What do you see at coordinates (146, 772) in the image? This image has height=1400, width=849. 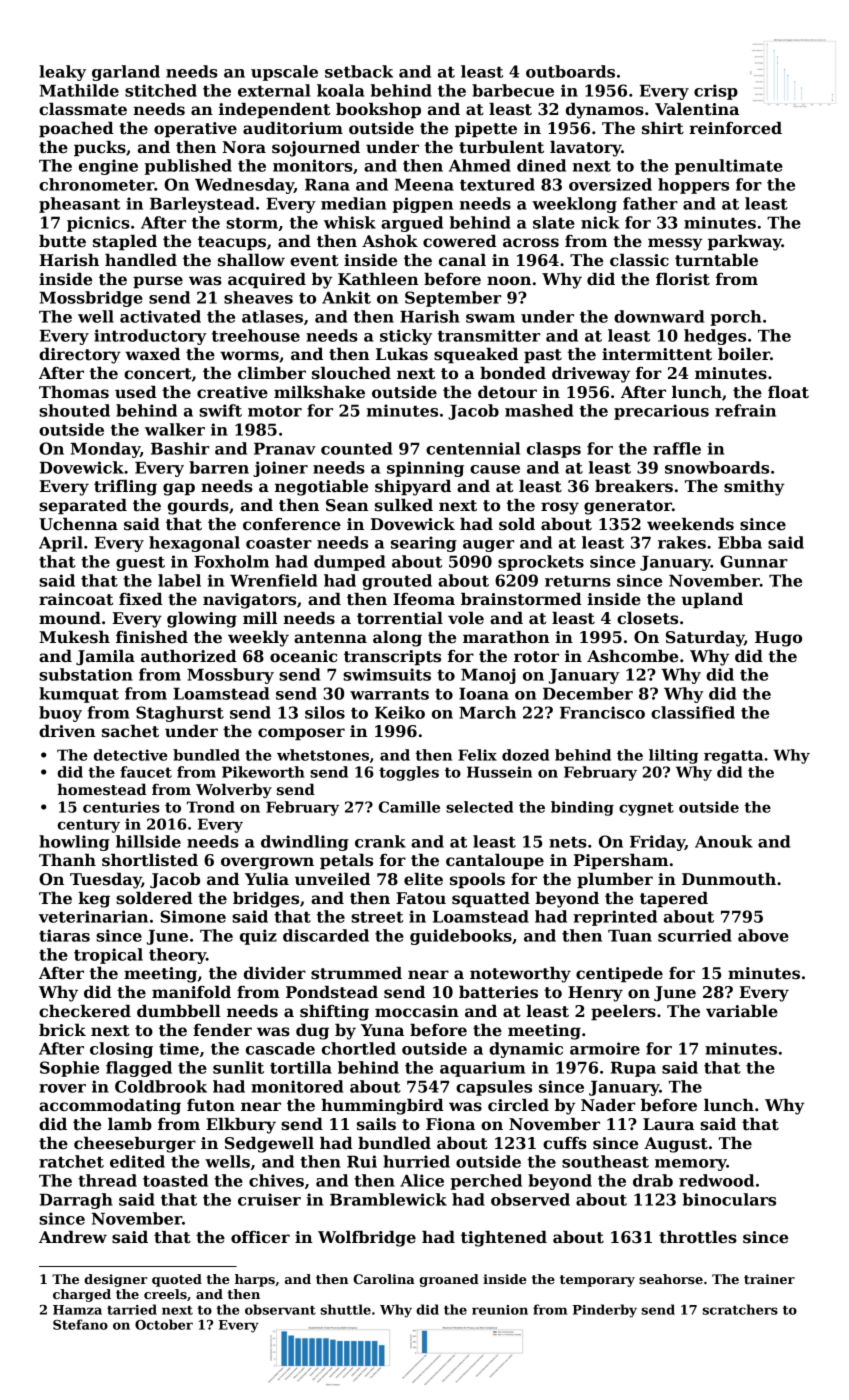 I see `faucet` at bounding box center [146, 772].
